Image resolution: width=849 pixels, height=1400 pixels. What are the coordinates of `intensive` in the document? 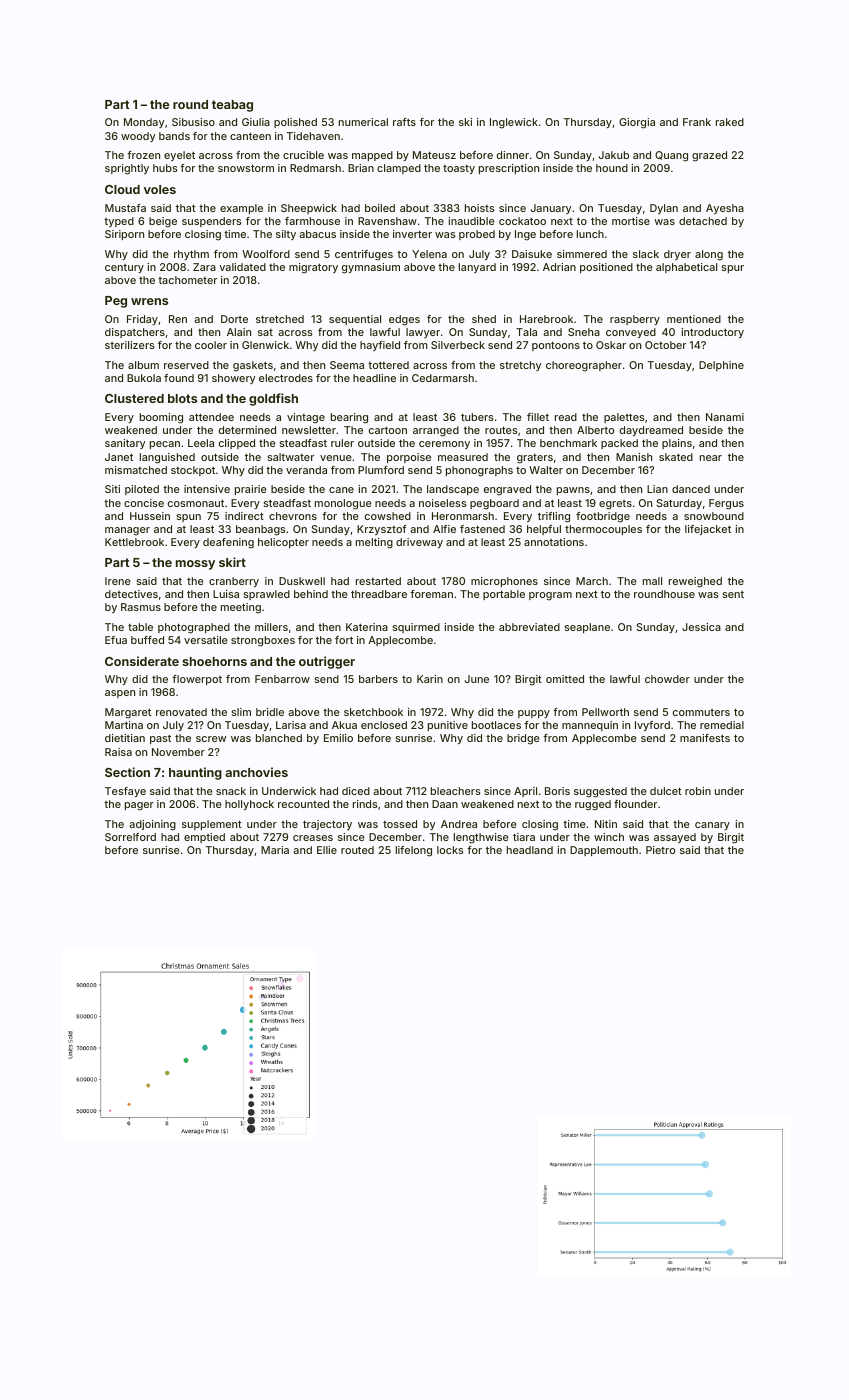 It's located at (207, 489).
